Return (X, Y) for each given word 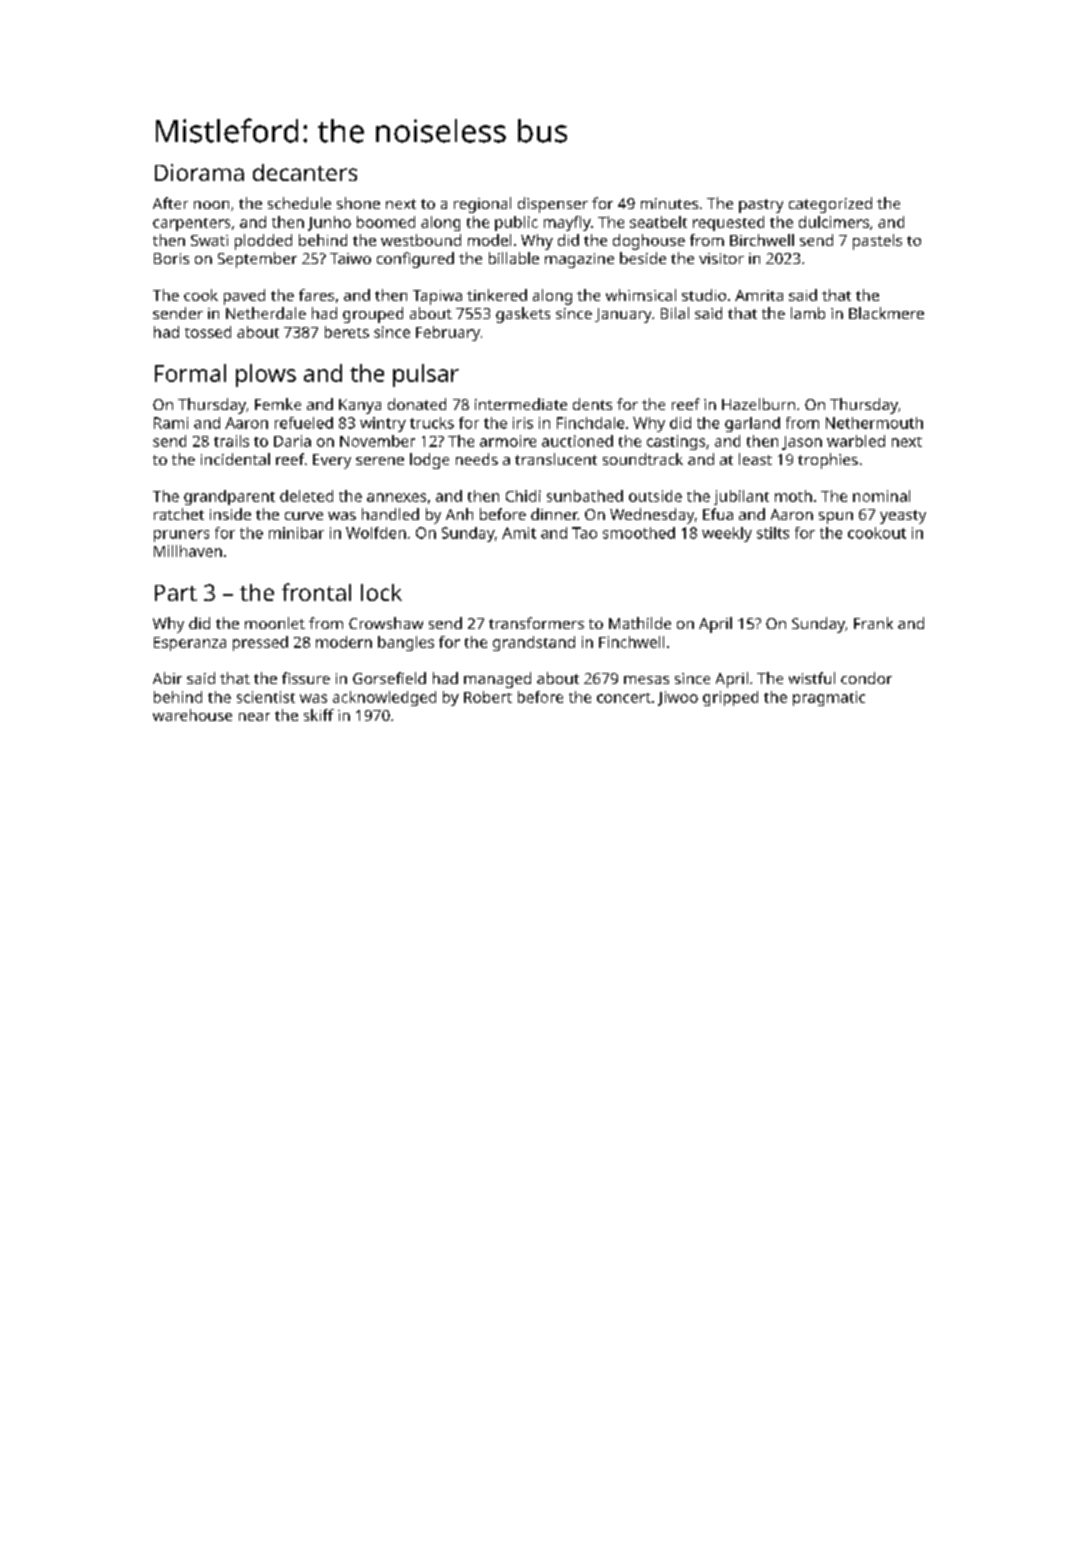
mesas (646, 680)
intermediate (521, 404)
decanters (305, 172)
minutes (669, 203)
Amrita (759, 295)
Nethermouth (874, 423)
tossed (208, 332)
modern (344, 642)
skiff (319, 715)
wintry (383, 424)
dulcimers (834, 222)
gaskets (523, 315)
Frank (873, 623)
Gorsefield (389, 678)
